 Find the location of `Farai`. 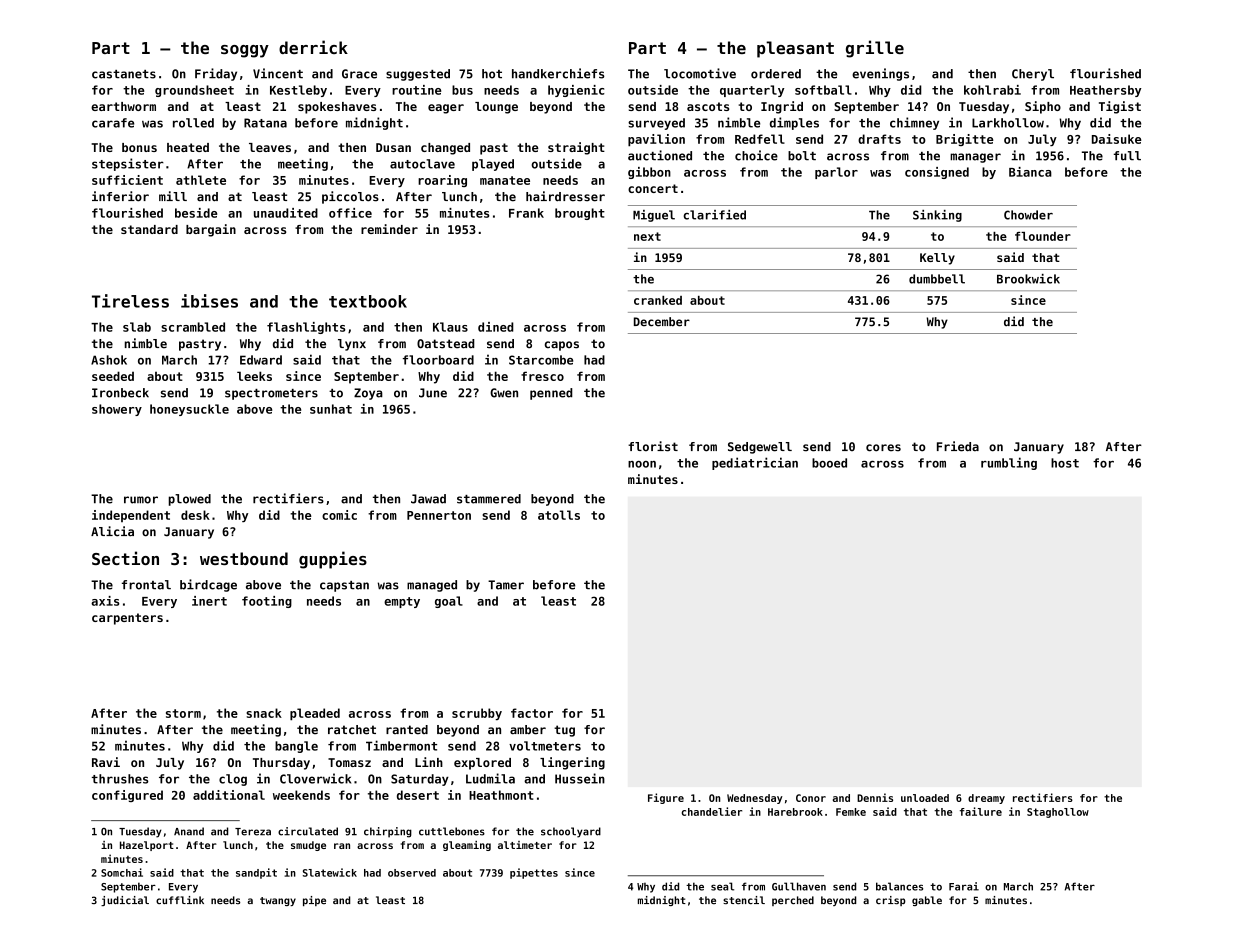

Farai is located at coordinates (964, 886).
